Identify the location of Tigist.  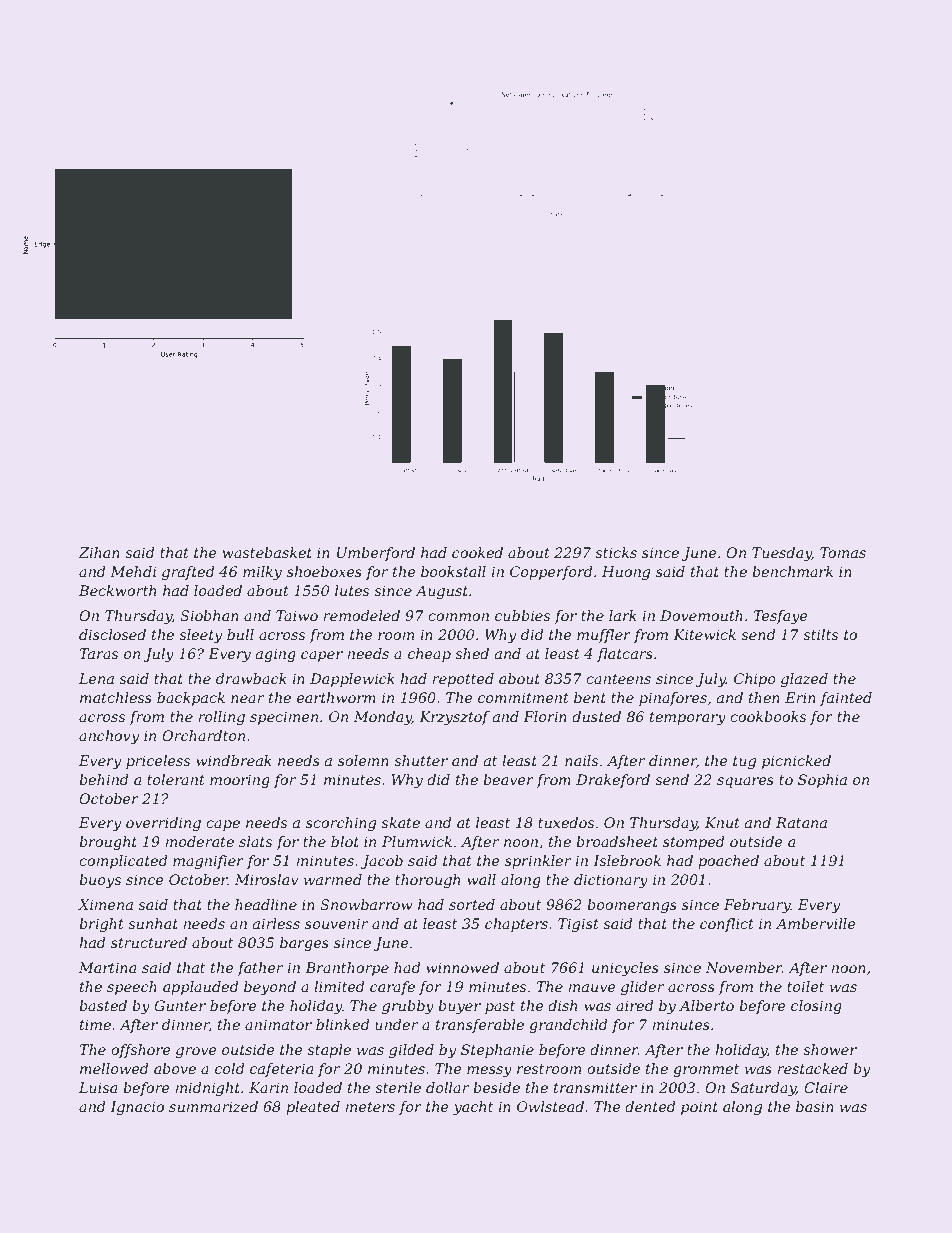
(578, 925).
